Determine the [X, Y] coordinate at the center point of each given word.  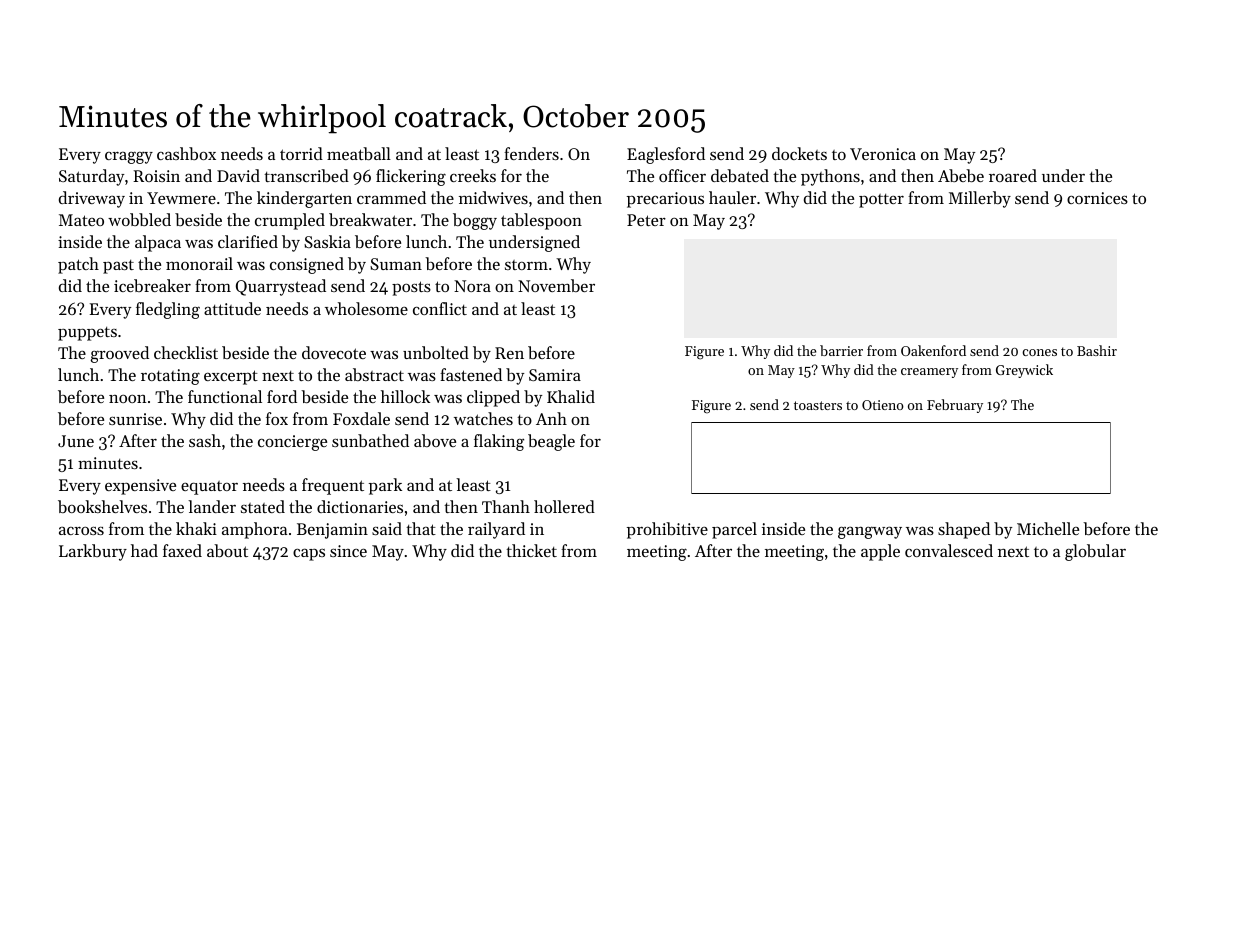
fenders [531, 153]
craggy [129, 157]
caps [309, 554]
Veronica [883, 154]
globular [1095, 552]
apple [880, 552]
